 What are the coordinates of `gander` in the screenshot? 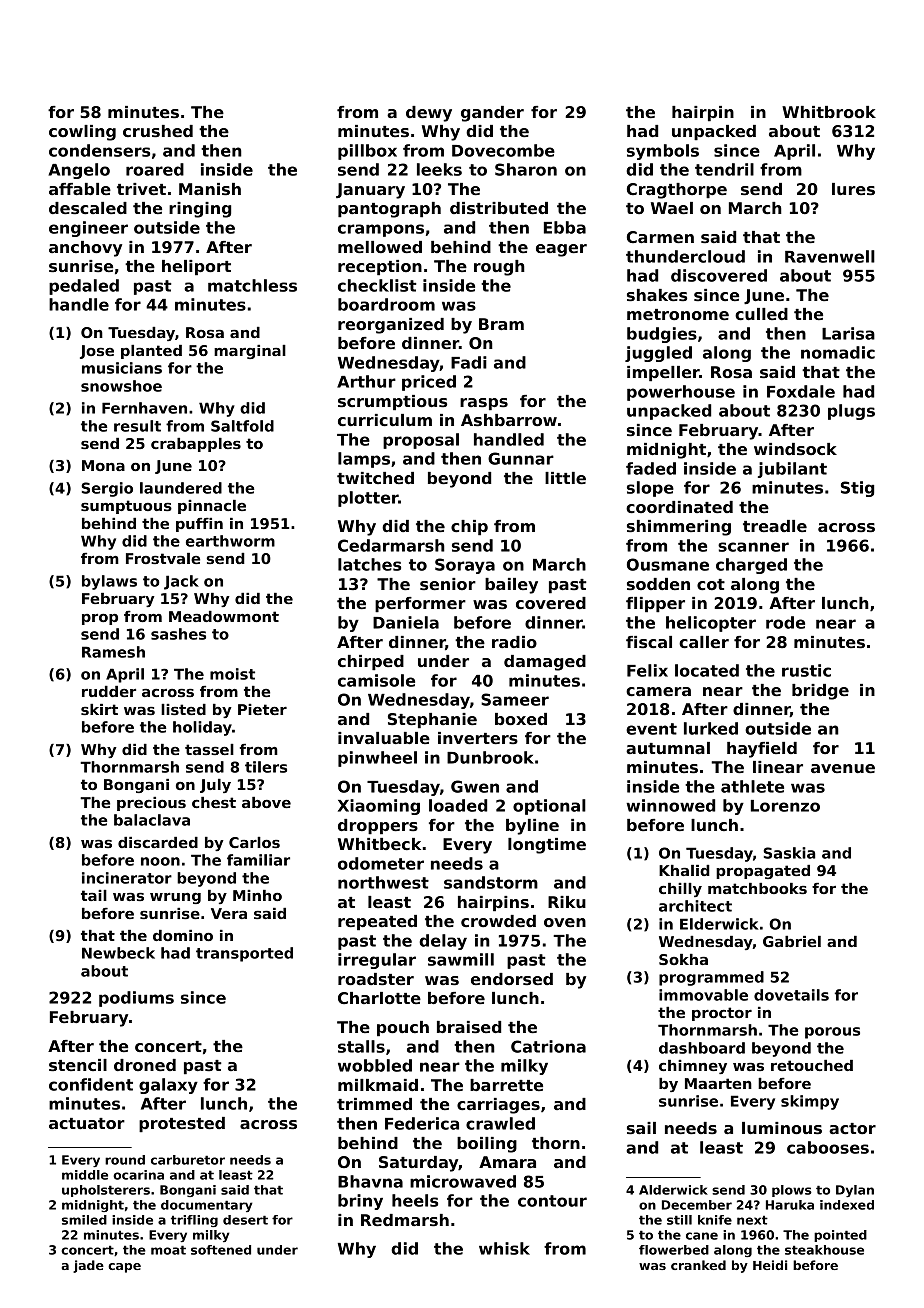 It's located at (492, 114).
